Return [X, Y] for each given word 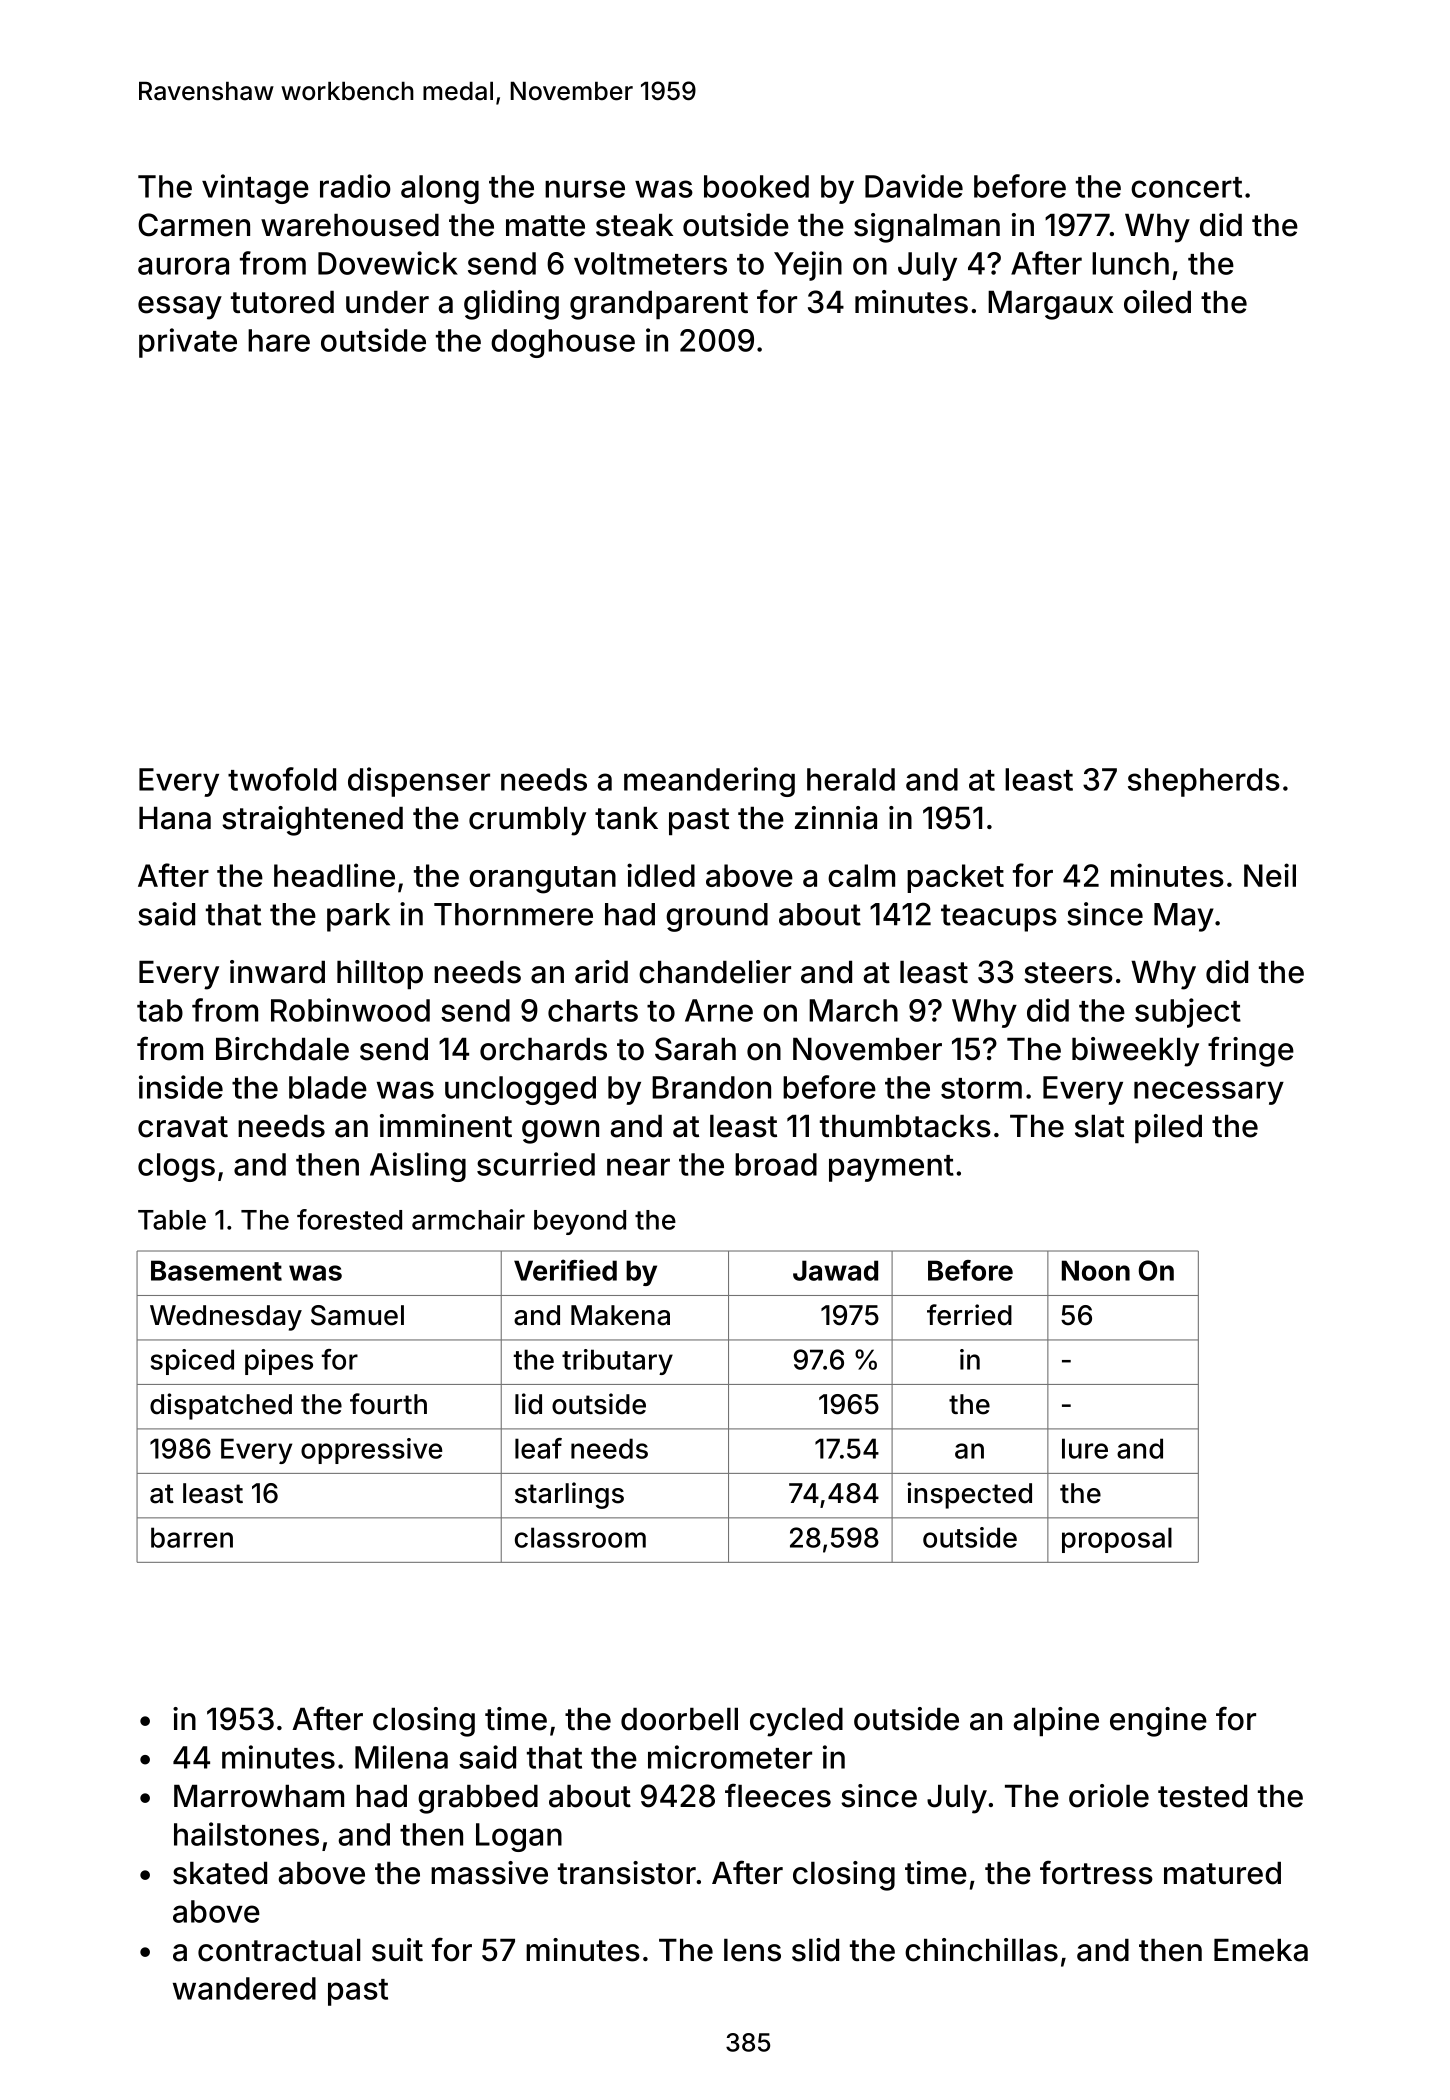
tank [626, 818]
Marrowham [259, 1796]
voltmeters [650, 263]
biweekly [1135, 1052]
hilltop [380, 974]
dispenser [419, 782]
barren [192, 1537]
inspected [969, 1495]
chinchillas [981, 1950]
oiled [1157, 302]
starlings [569, 1495]
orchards [543, 1049]
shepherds [1204, 782]
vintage [255, 189]
